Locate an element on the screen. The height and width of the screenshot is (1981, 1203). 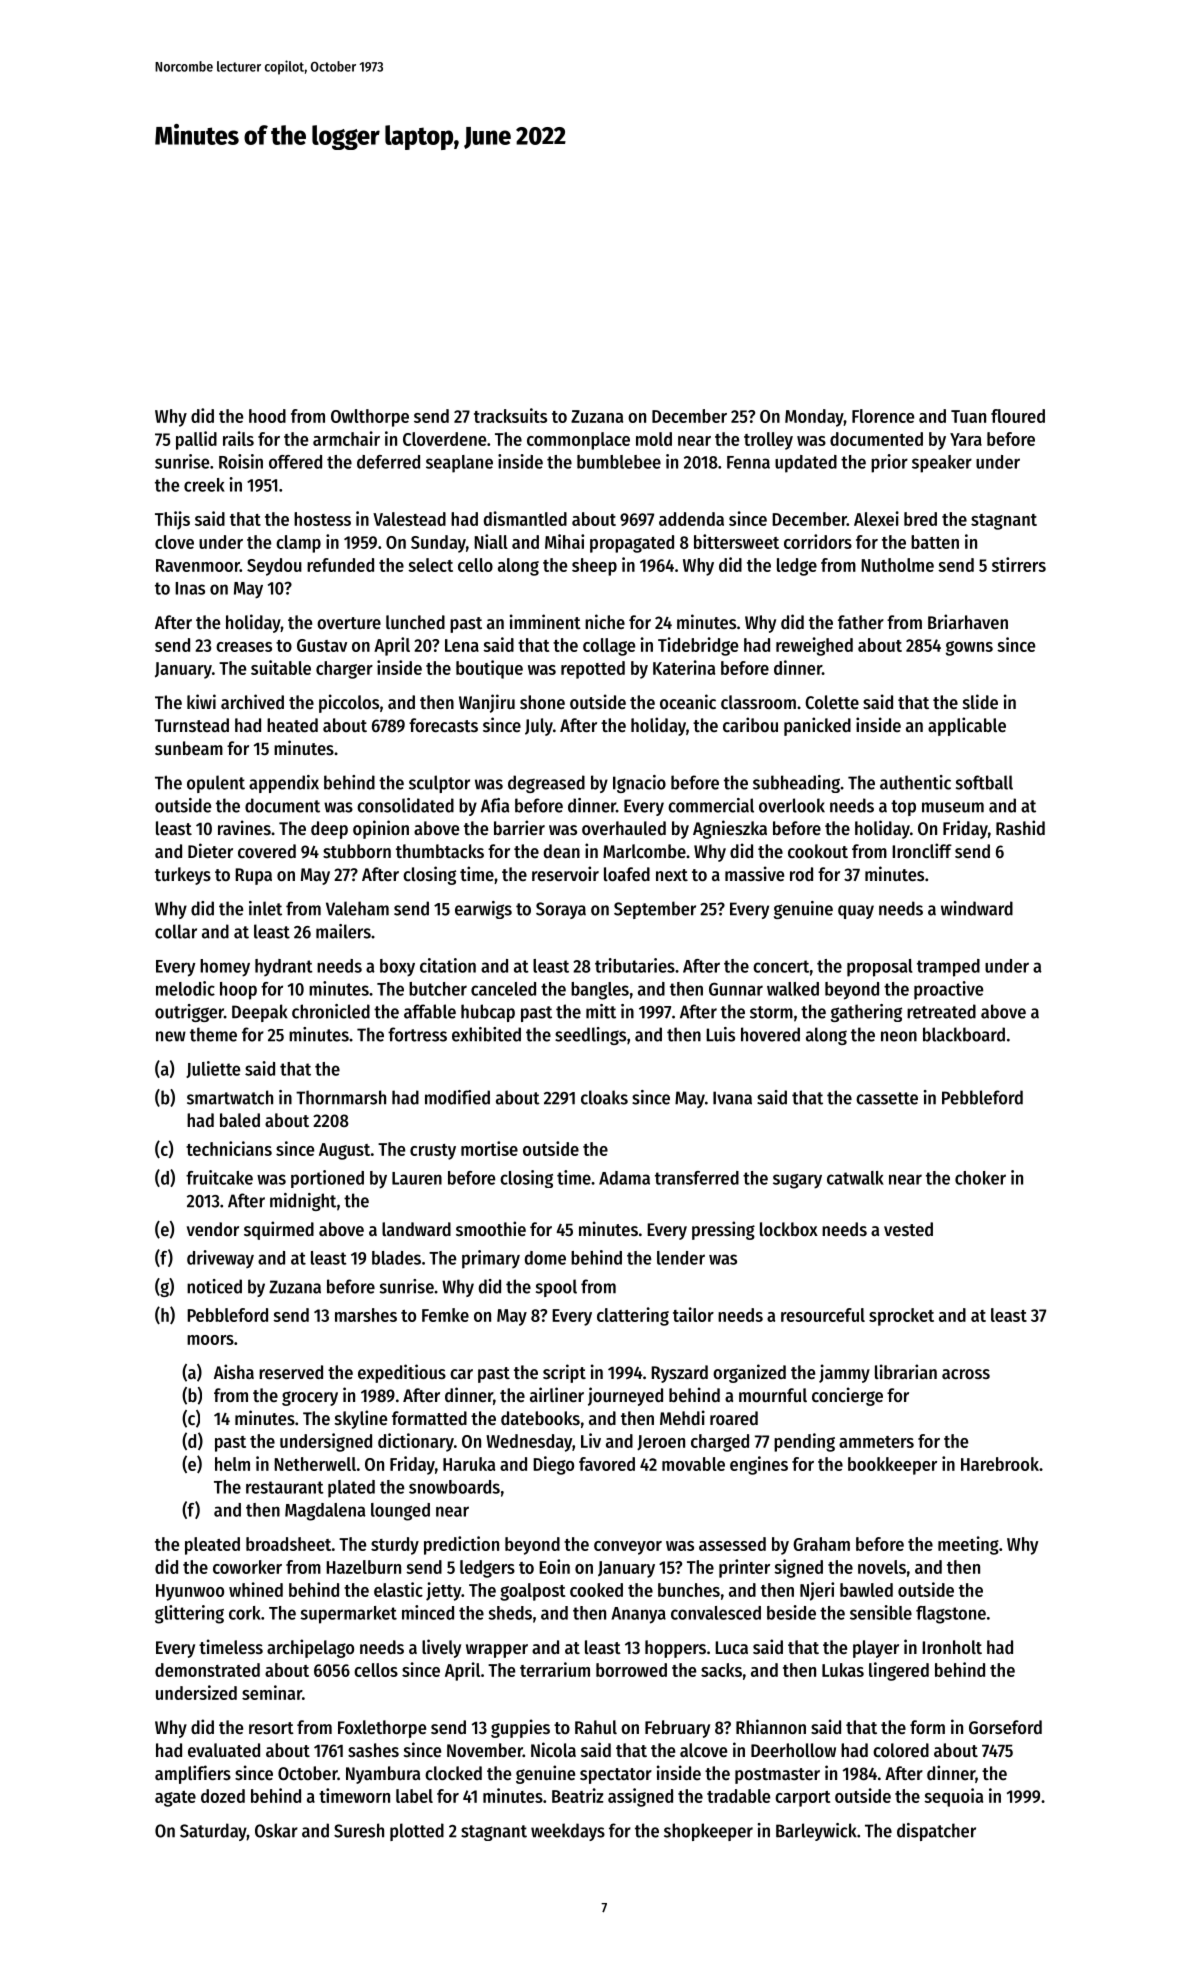
blackboard is located at coordinates (964, 1034).
